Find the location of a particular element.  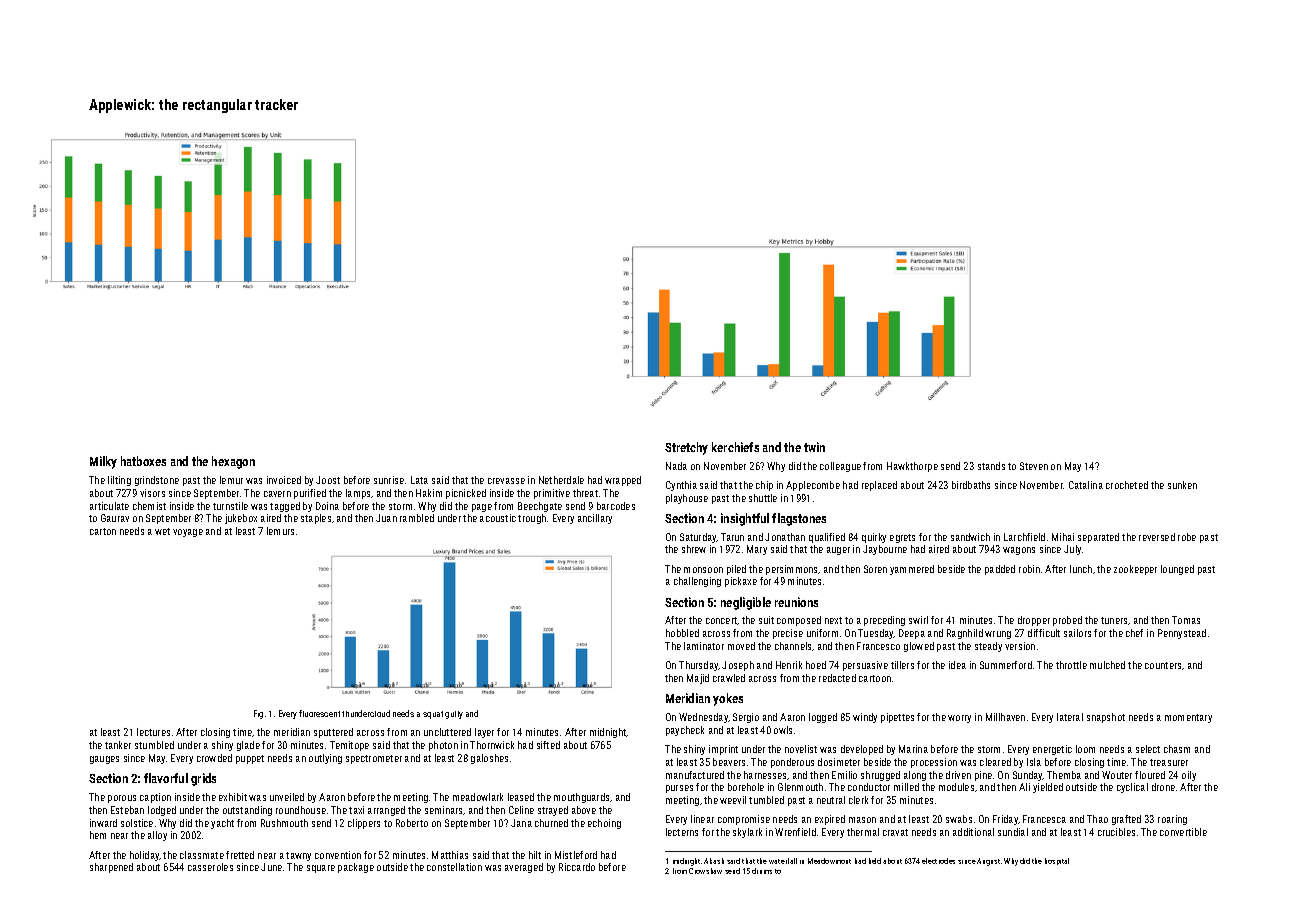

lectures is located at coordinates (153, 732).
